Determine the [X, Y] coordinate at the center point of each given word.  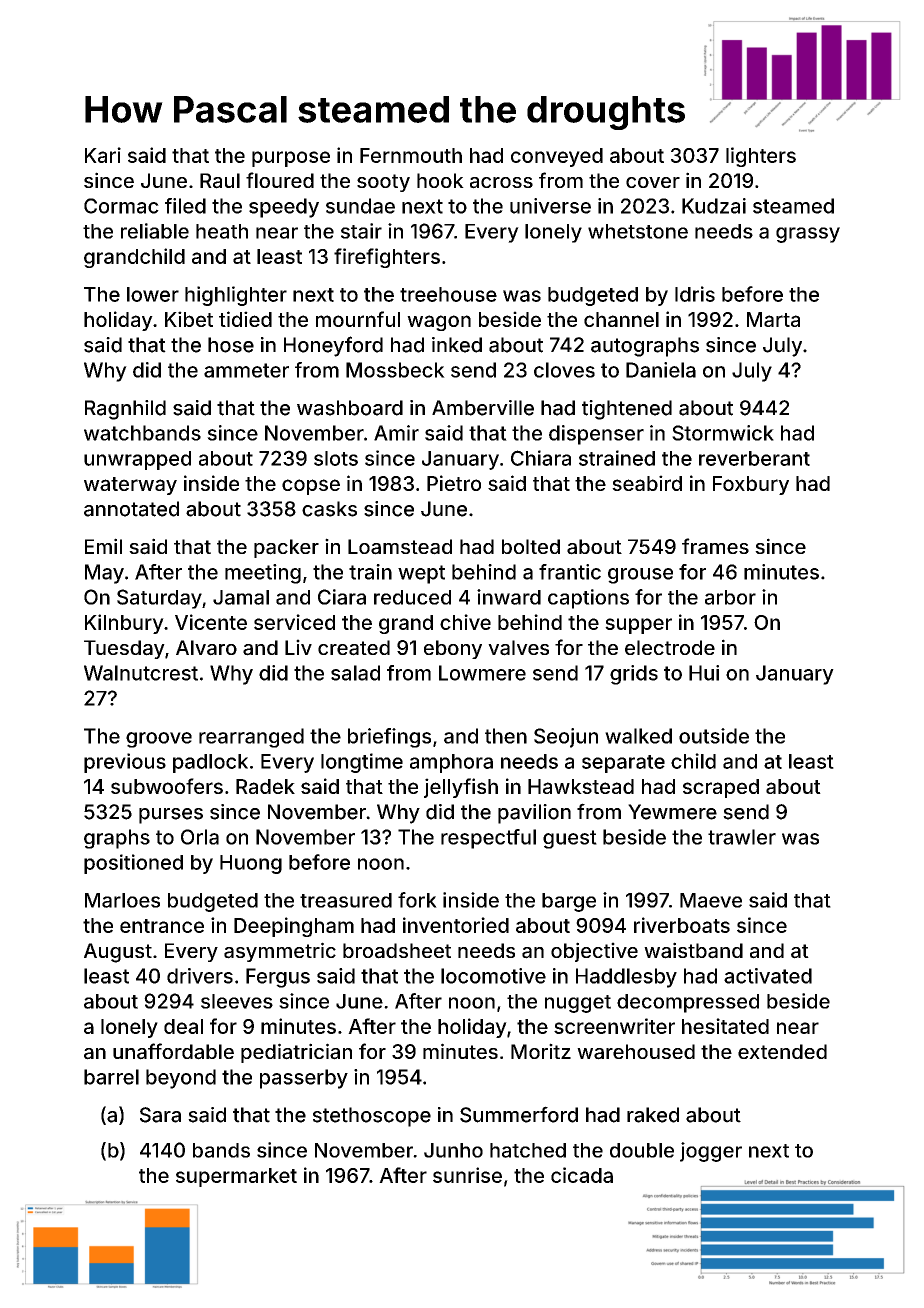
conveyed [557, 157]
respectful [488, 839]
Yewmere [672, 812]
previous [125, 763]
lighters [761, 157]
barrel [111, 1077]
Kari [103, 155]
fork [417, 900]
